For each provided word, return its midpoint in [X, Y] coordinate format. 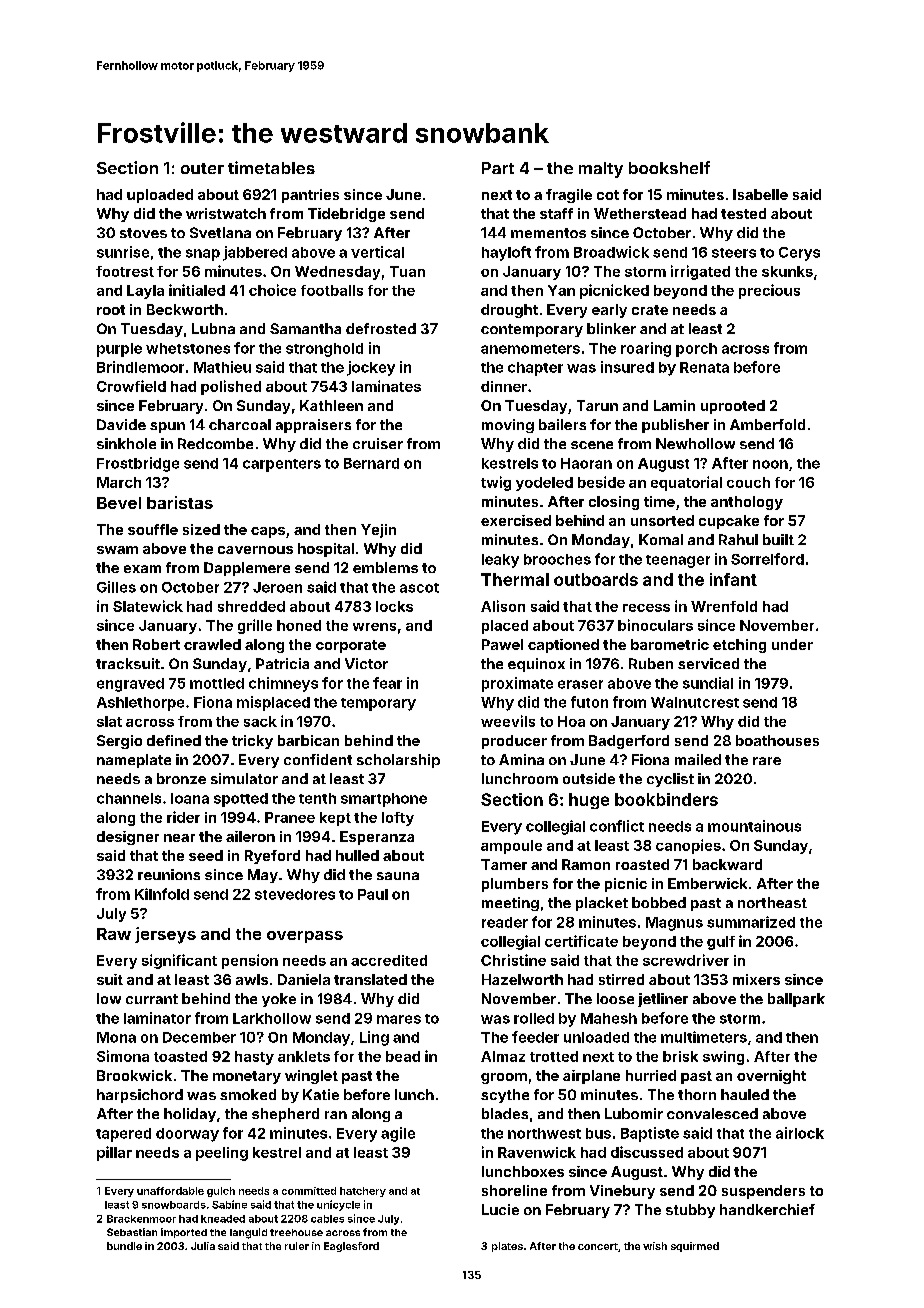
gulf [721, 943]
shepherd [285, 1115]
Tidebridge [346, 215]
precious [769, 291]
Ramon [586, 864]
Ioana [190, 798]
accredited [389, 960]
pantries [310, 196]
